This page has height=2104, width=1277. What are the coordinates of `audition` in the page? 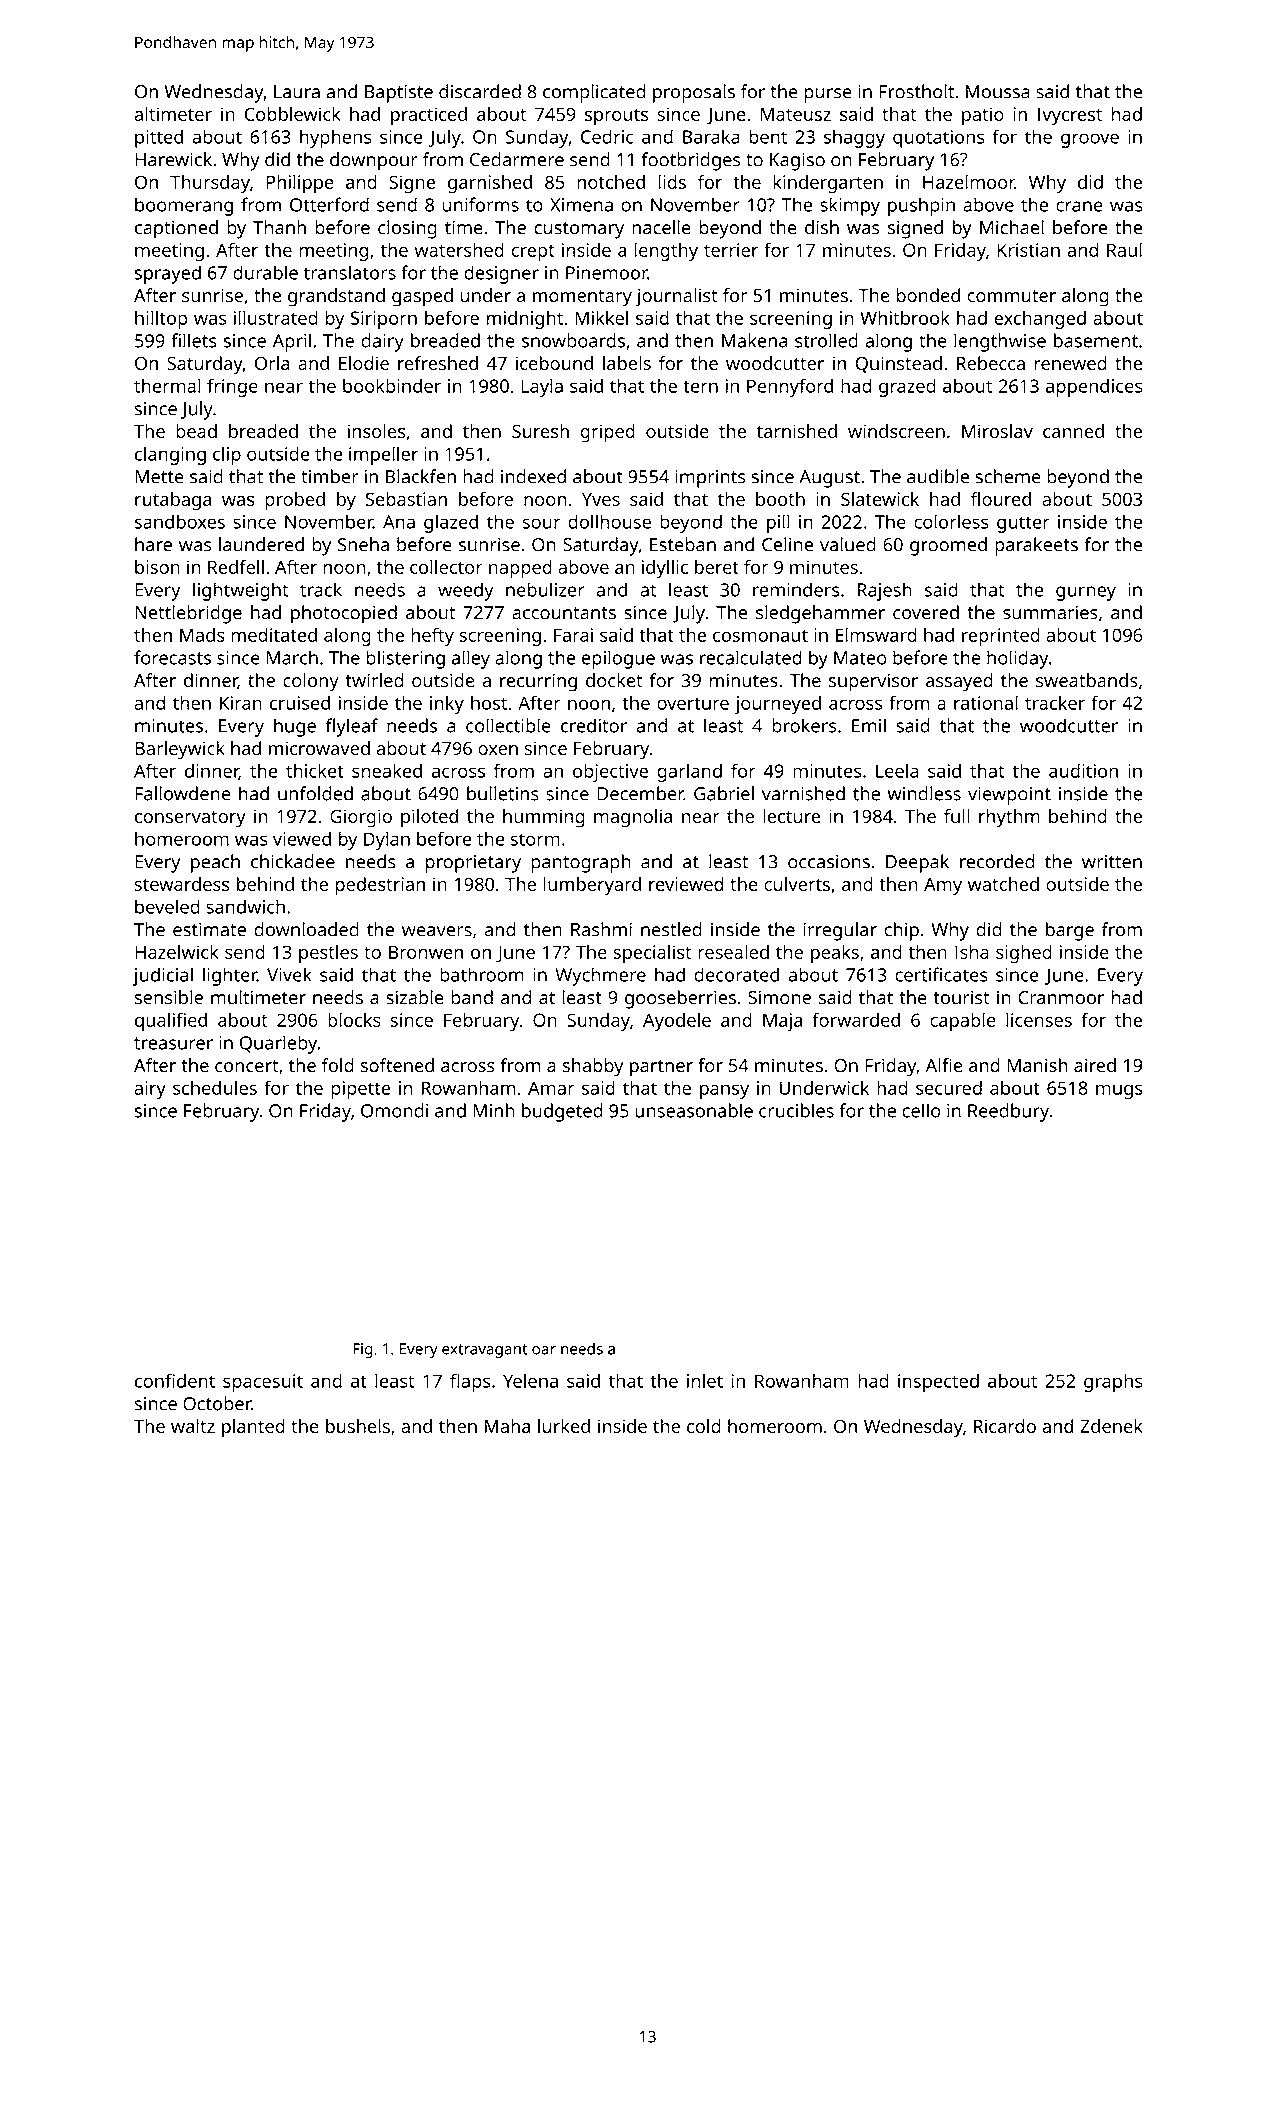 It's located at (1083, 770).
